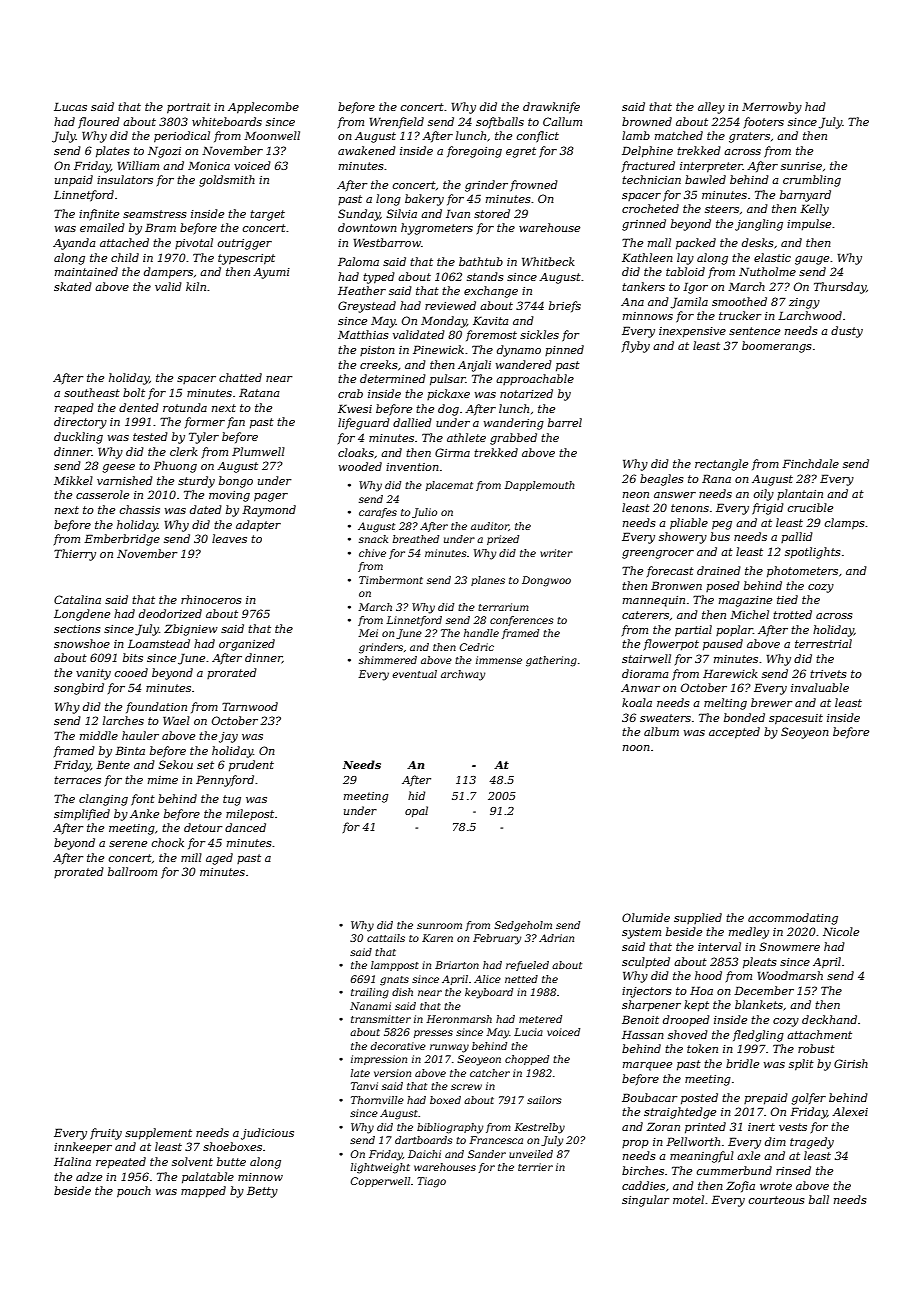 This document has width=924, height=1308. What do you see at coordinates (851, 1063) in the document?
I see `Girish` at bounding box center [851, 1063].
